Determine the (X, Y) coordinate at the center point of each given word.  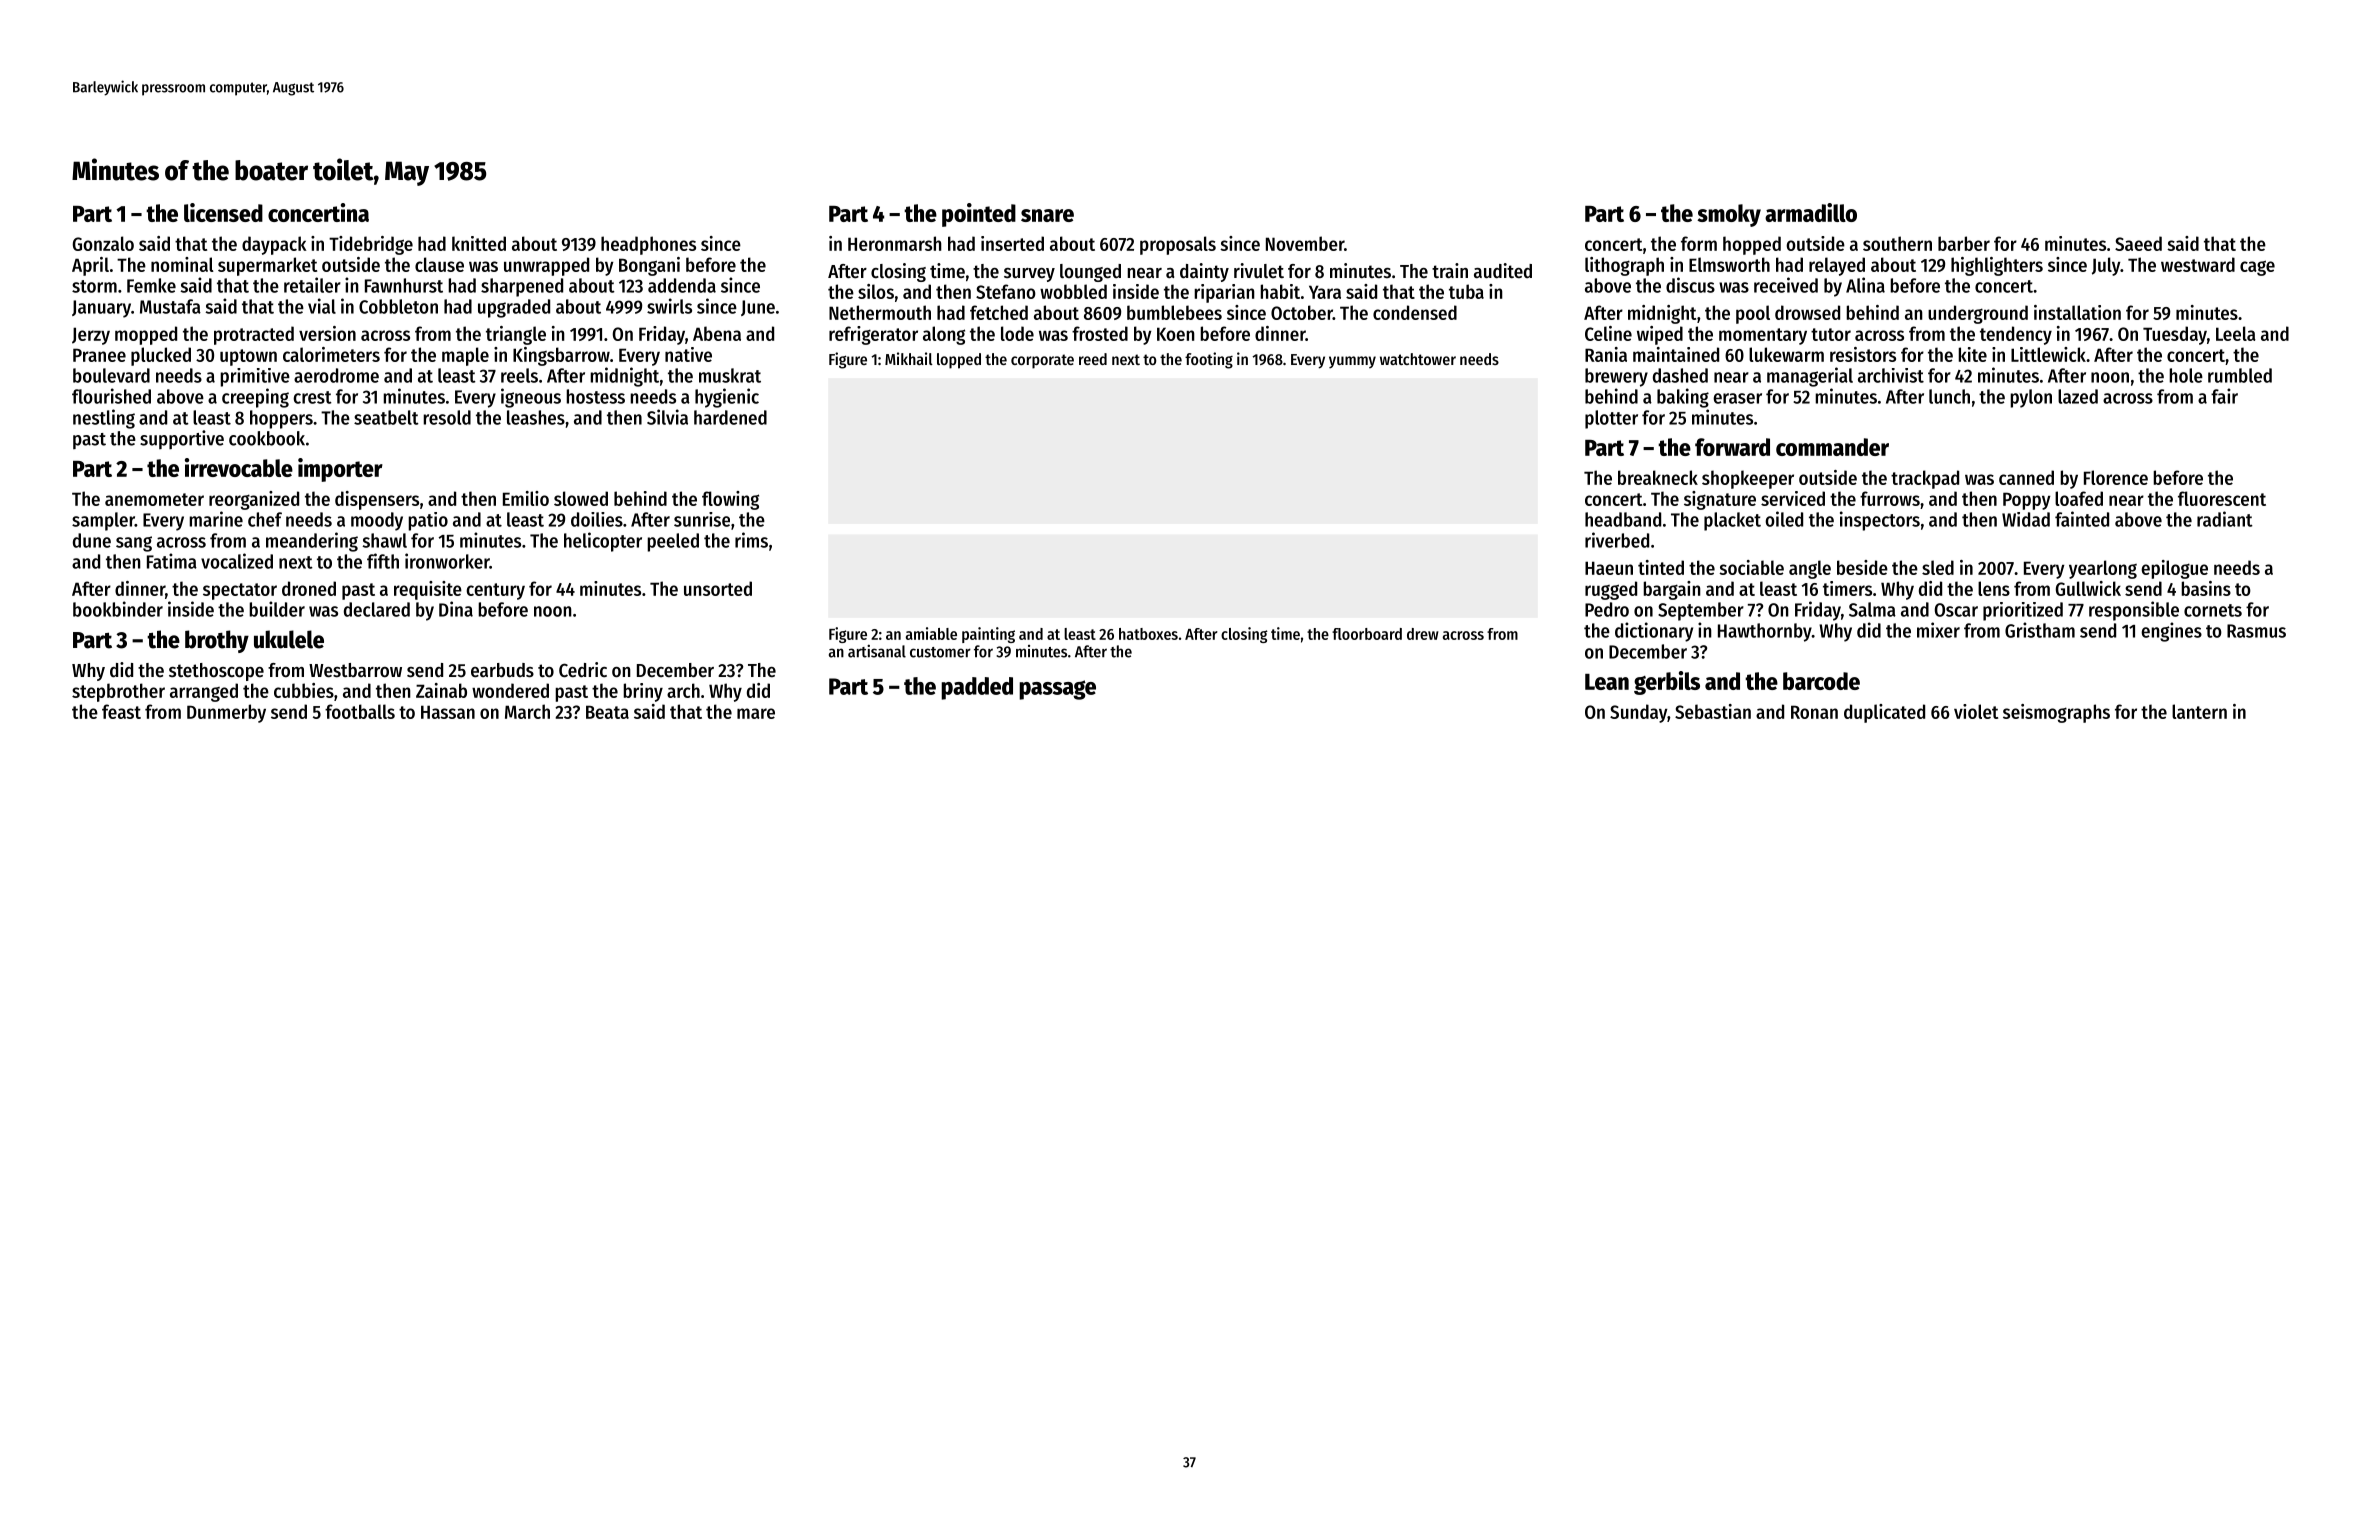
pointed (979, 215)
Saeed (2138, 243)
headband (1623, 519)
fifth (383, 561)
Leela (2236, 333)
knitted (479, 243)
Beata (607, 712)
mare (756, 713)
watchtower (1418, 359)
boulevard (111, 375)
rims (751, 540)
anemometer (154, 499)
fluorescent (2222, 498)
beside (1862, 567)
